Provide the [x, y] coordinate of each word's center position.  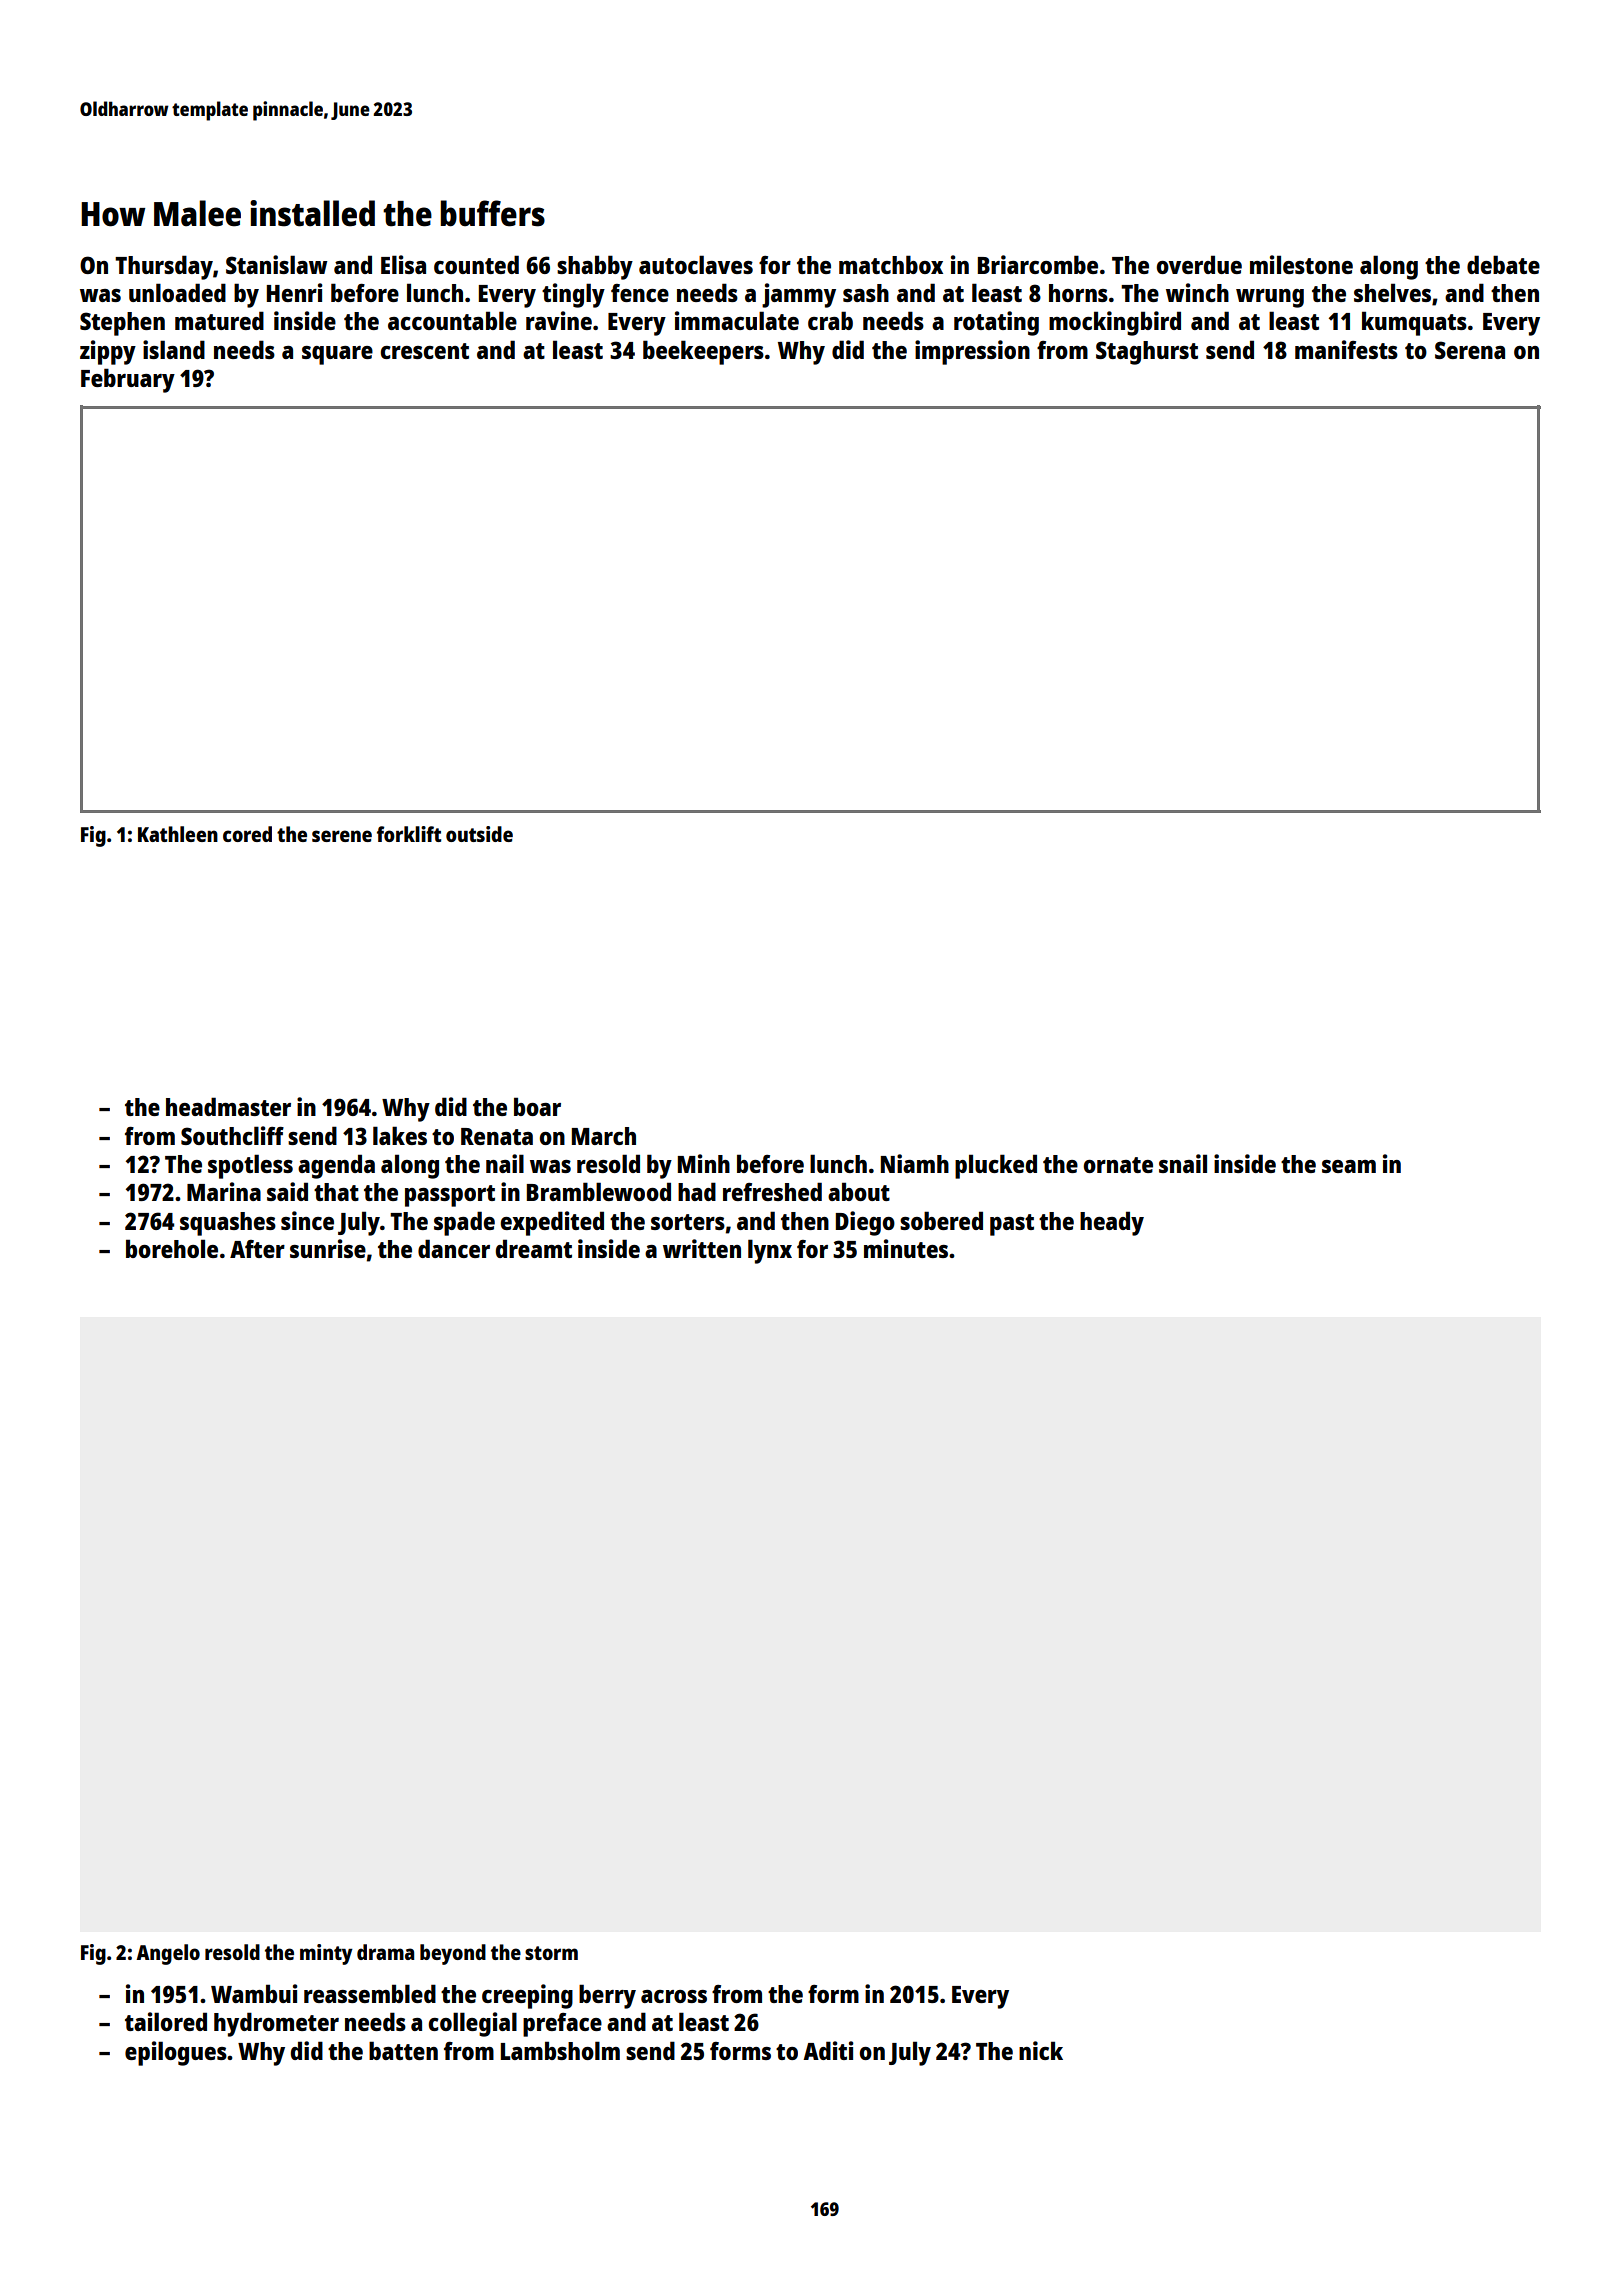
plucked [996, 1166]
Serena [1470, 350]
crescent [424, 351]
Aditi [828, 2050]
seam [1349, 1166]
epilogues [176, 2053]
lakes [400, 1135]
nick [1041, 2050]
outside [479, 834]
